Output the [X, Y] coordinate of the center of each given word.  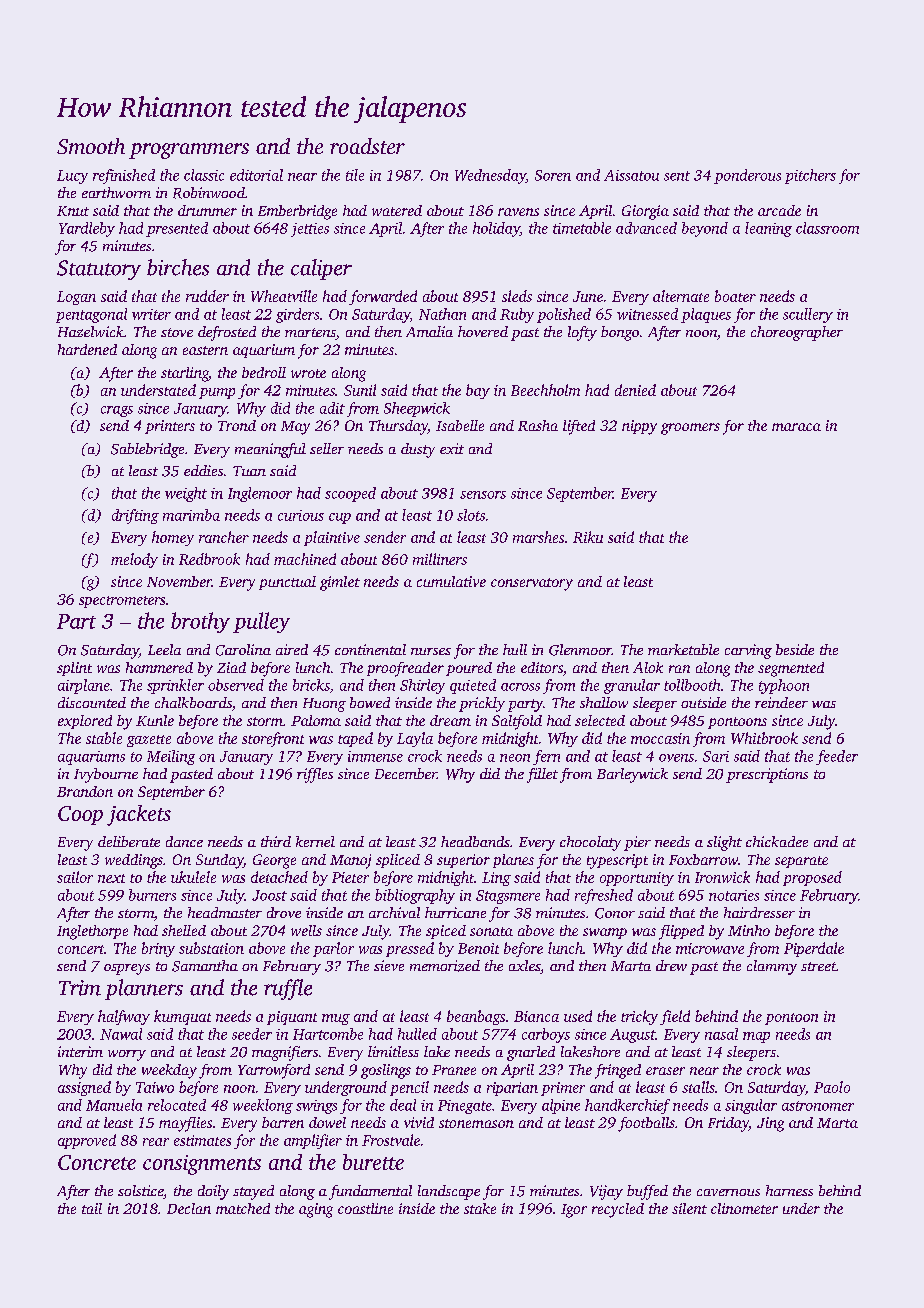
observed [236, 685]
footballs [646, 1124]
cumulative [451, 581]
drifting [135, 516]
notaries [734, 895]
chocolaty [590, 843]
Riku [588, 537]
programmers [189, 151]
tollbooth [692, 685]
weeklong [263, 1106]
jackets [139, 815]
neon [515, 758]
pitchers [810, 176]
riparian [512, 1089]
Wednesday [490, 176]
